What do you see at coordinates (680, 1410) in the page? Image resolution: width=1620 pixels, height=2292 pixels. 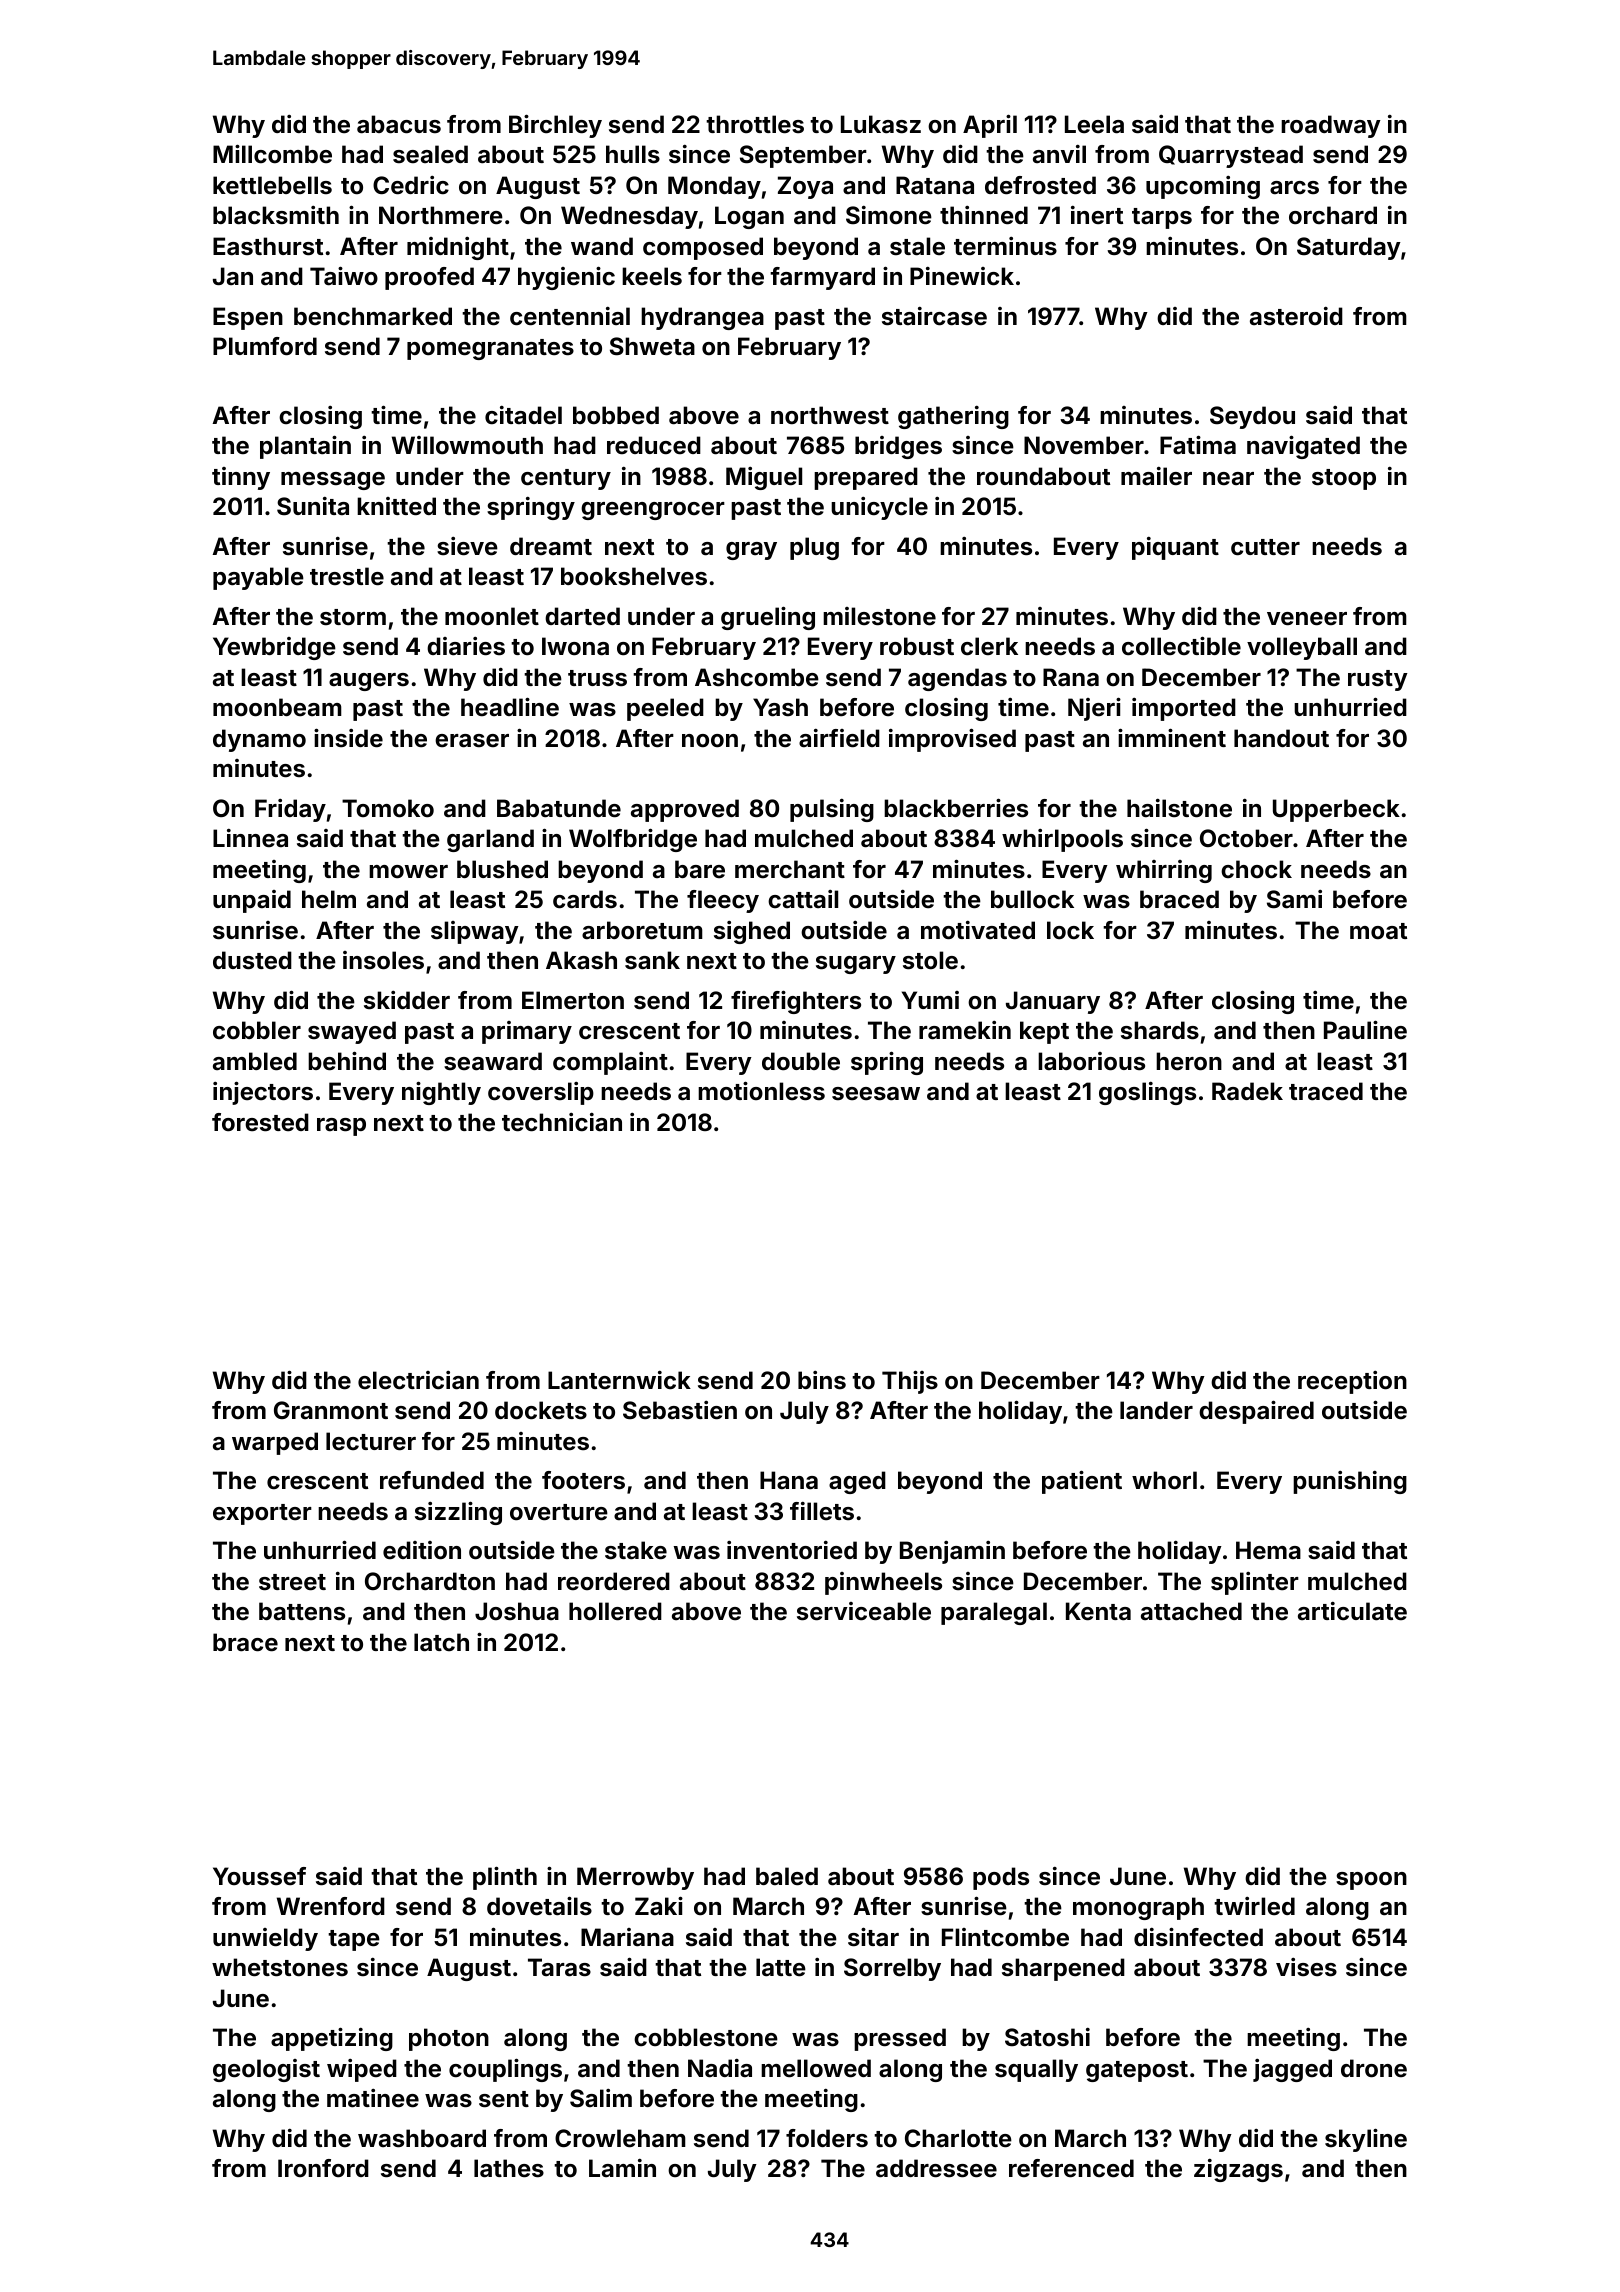 I see `Sebastien` at bounding box center [680, 1410].
